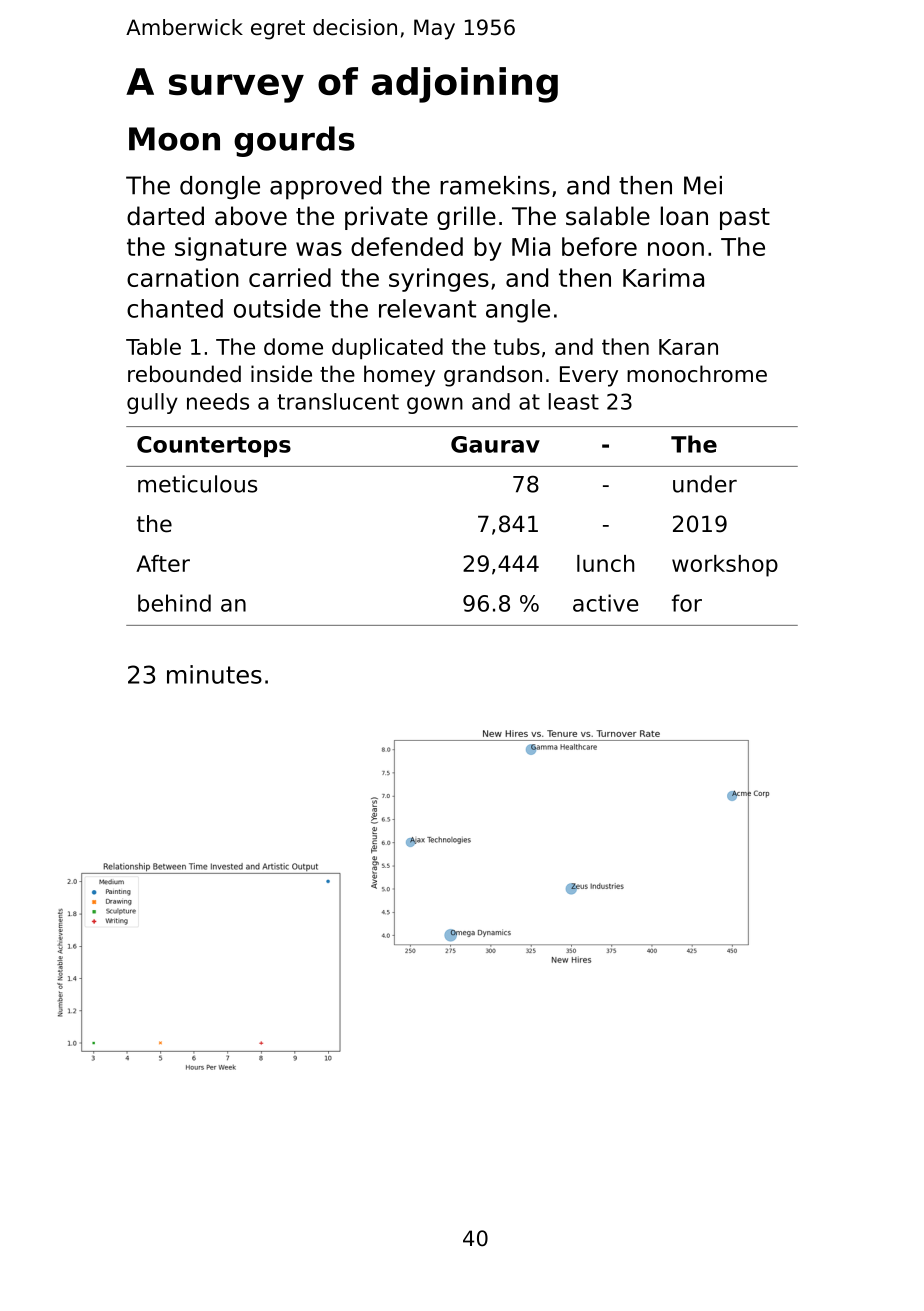 The width and height of the screenshot is (924, 1311). What do you see at coordinates (605, 603) in the screenshot?
I see `active` at bounding box center [605, 603].
